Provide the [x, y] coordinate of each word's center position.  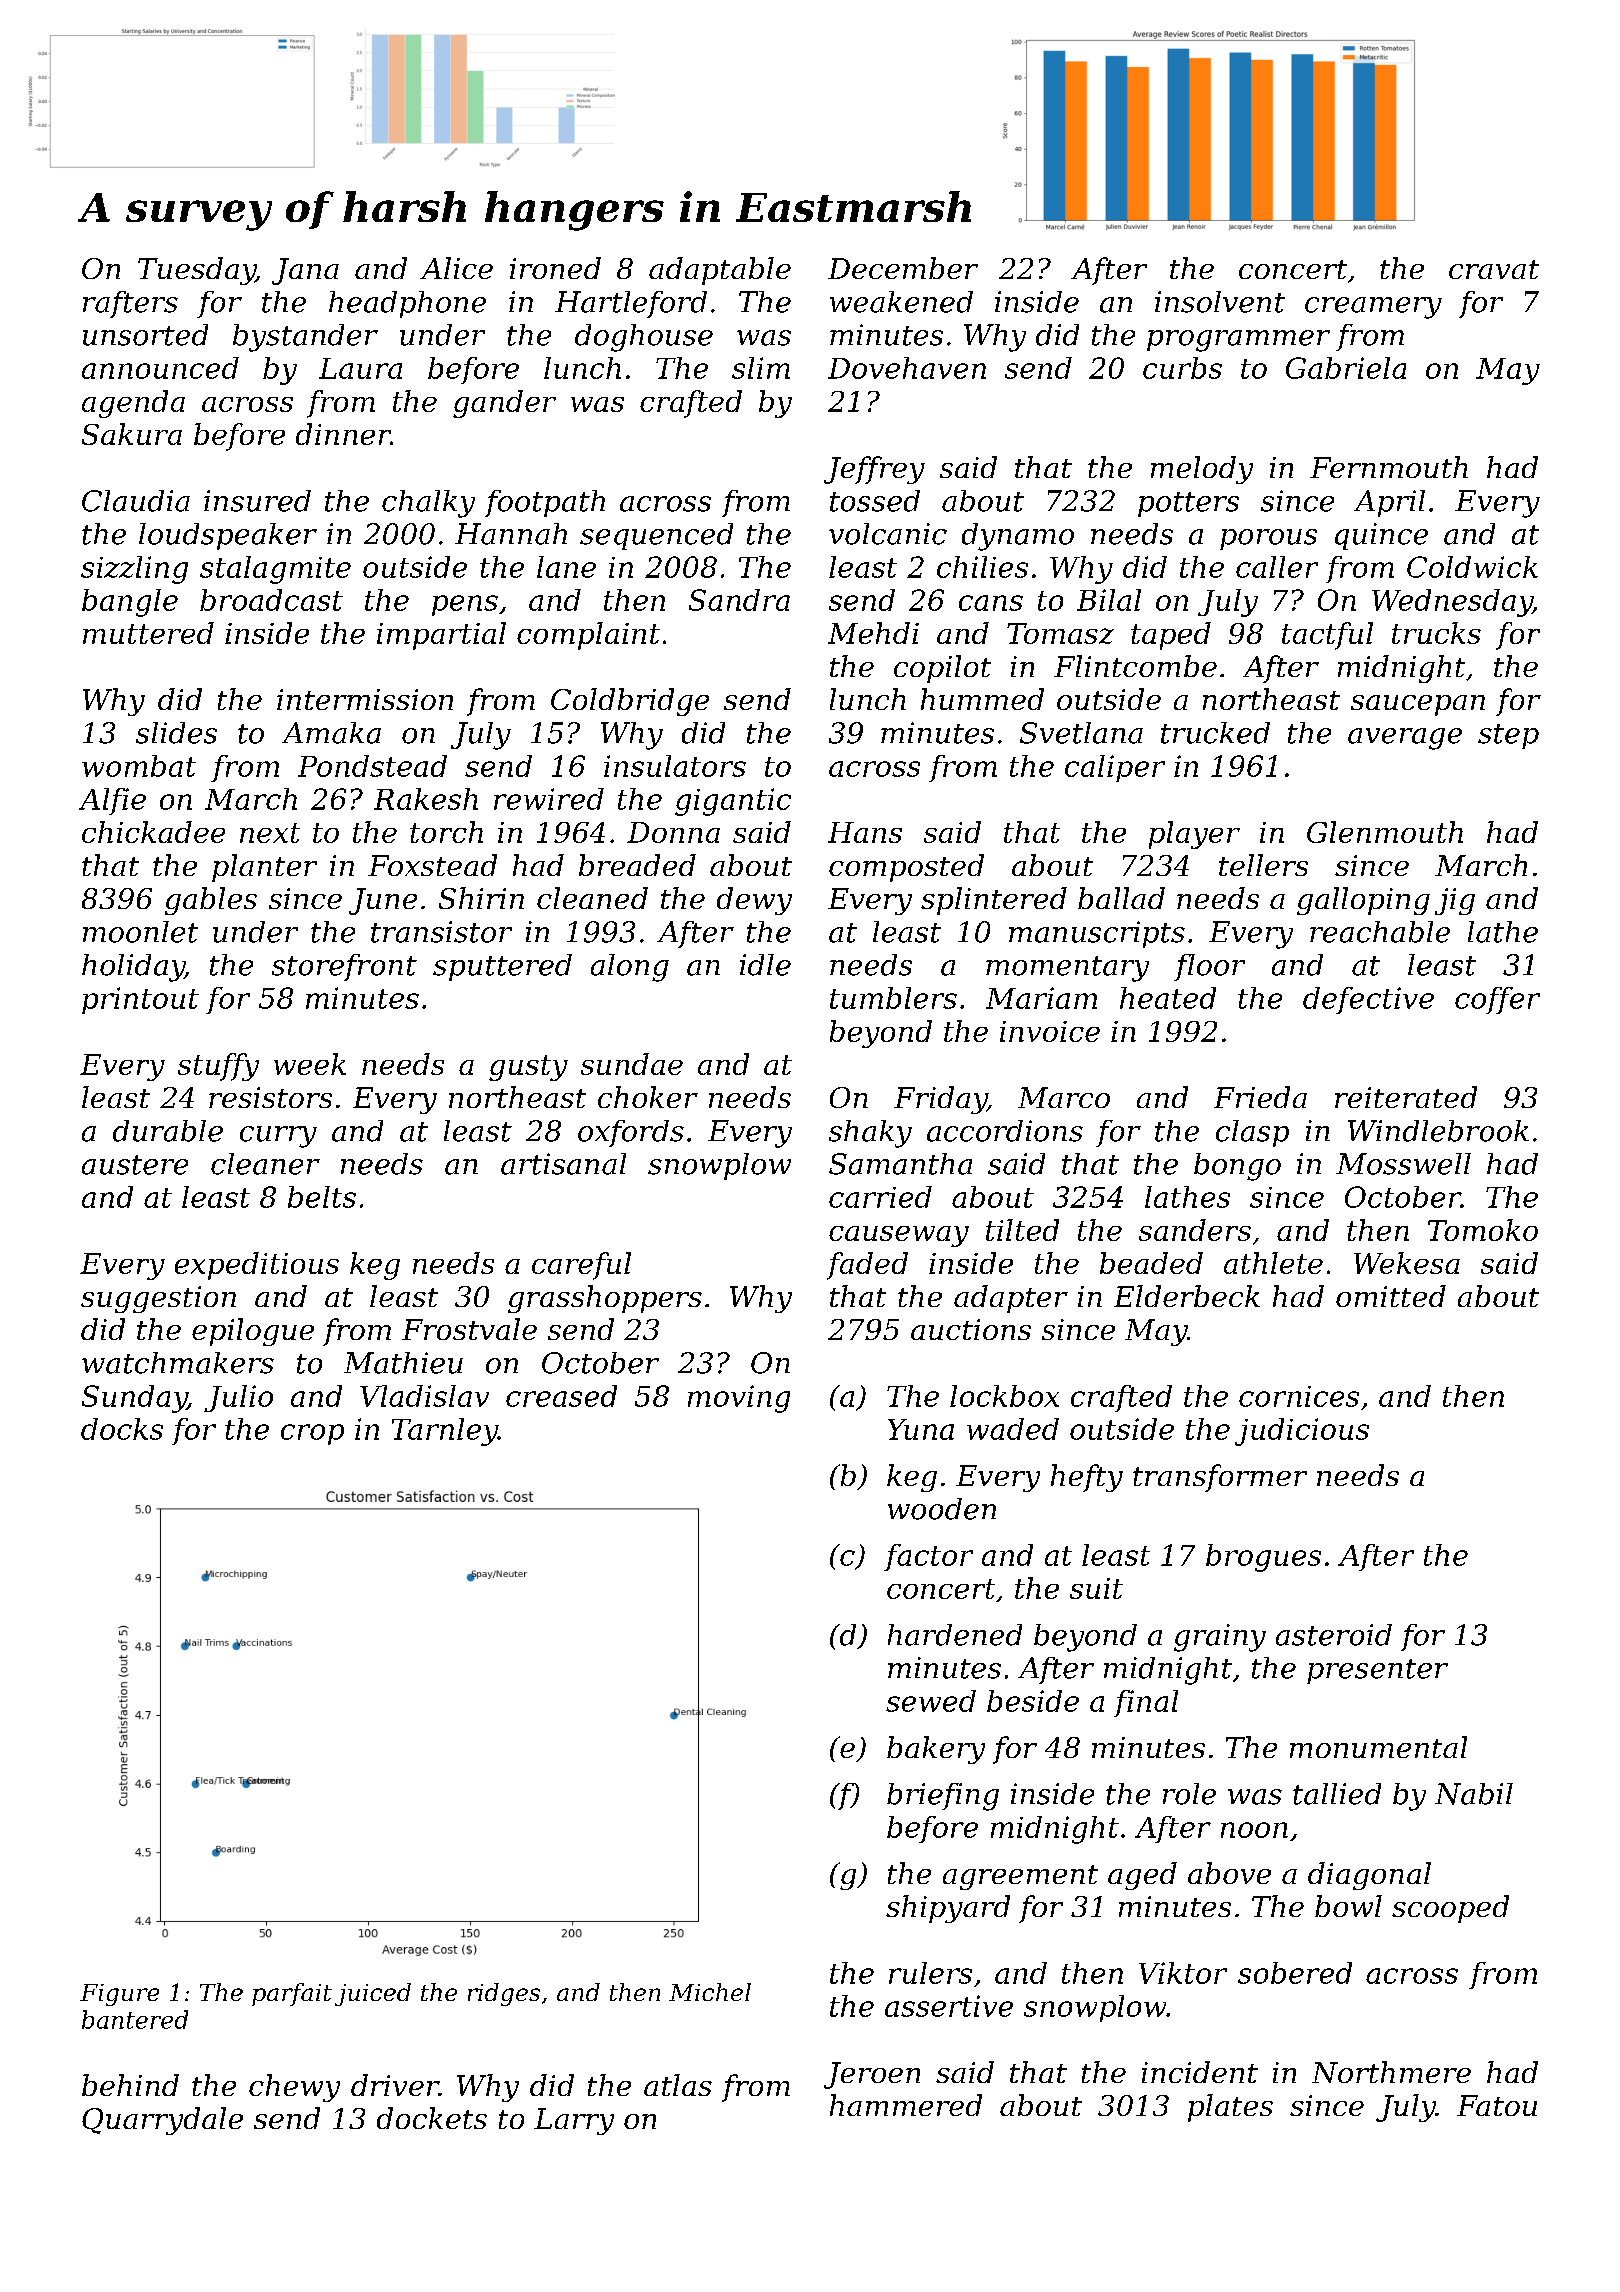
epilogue [253, 1332]
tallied [1337, 1794]
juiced [373, 1994]
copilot [942, 669]
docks [122, 1429]
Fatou [1497, 2105]
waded [1013, 1429]
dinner [343, 434]
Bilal [1109, 600]
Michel [710, 1992]
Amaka [331, 733]
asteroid [1334, 1635]
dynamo [1018, 537]
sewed [931, 1701]
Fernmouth [1389, 467]
